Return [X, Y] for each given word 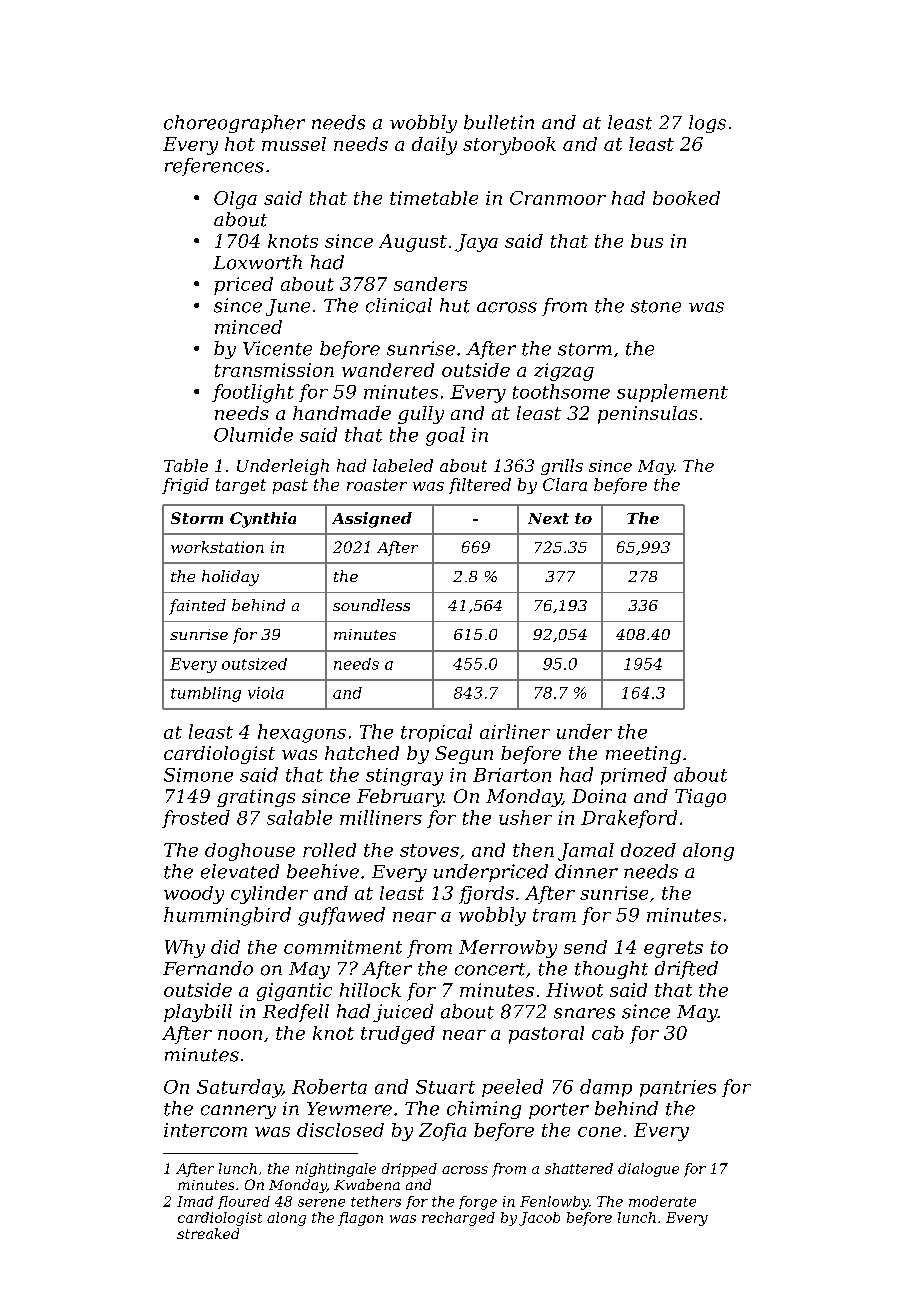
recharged [458, 1219]
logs [707, 124]
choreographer [234, 124]
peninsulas [647, 415]
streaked [208, 1233]
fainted [197, 607]
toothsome [561, 391]
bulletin [499, 122]
